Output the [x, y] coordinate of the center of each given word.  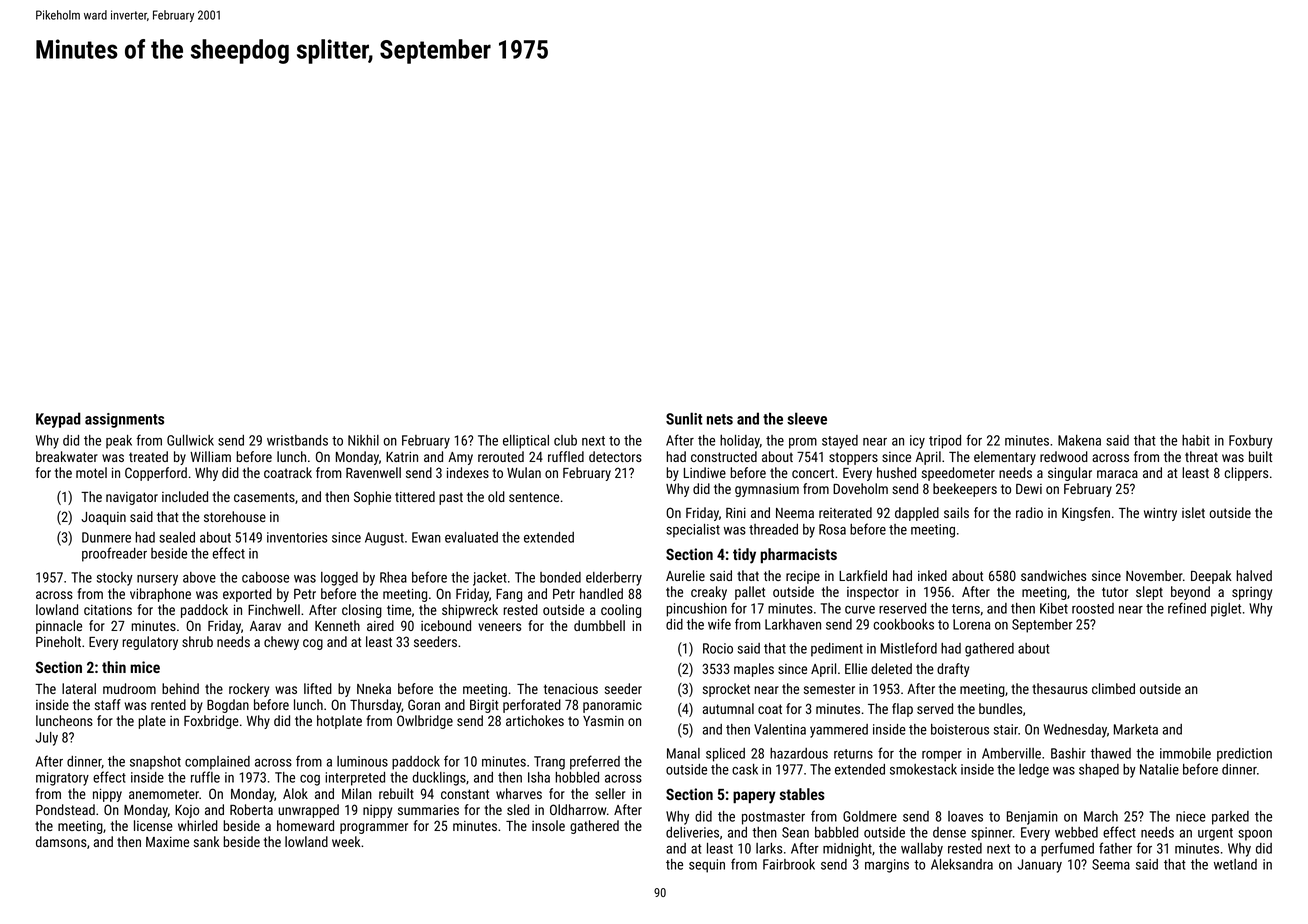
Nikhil [363, 440]
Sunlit [684, 418]
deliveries [692, 832]
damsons [61, 841]
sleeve [807, 418]
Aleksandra [962, 864]
